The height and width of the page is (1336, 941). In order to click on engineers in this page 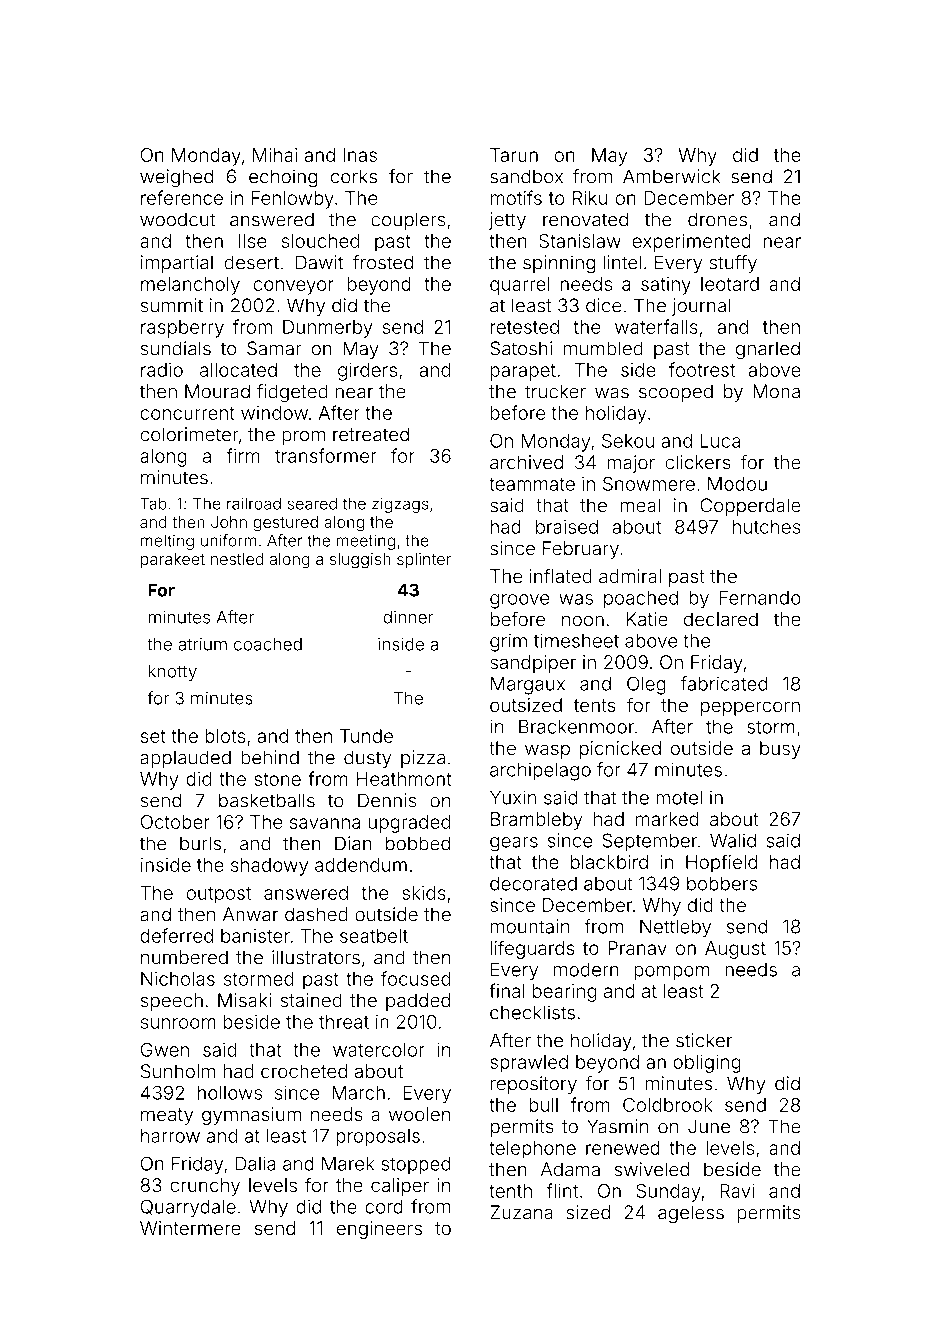, I will do `click(379, 1230)`.
